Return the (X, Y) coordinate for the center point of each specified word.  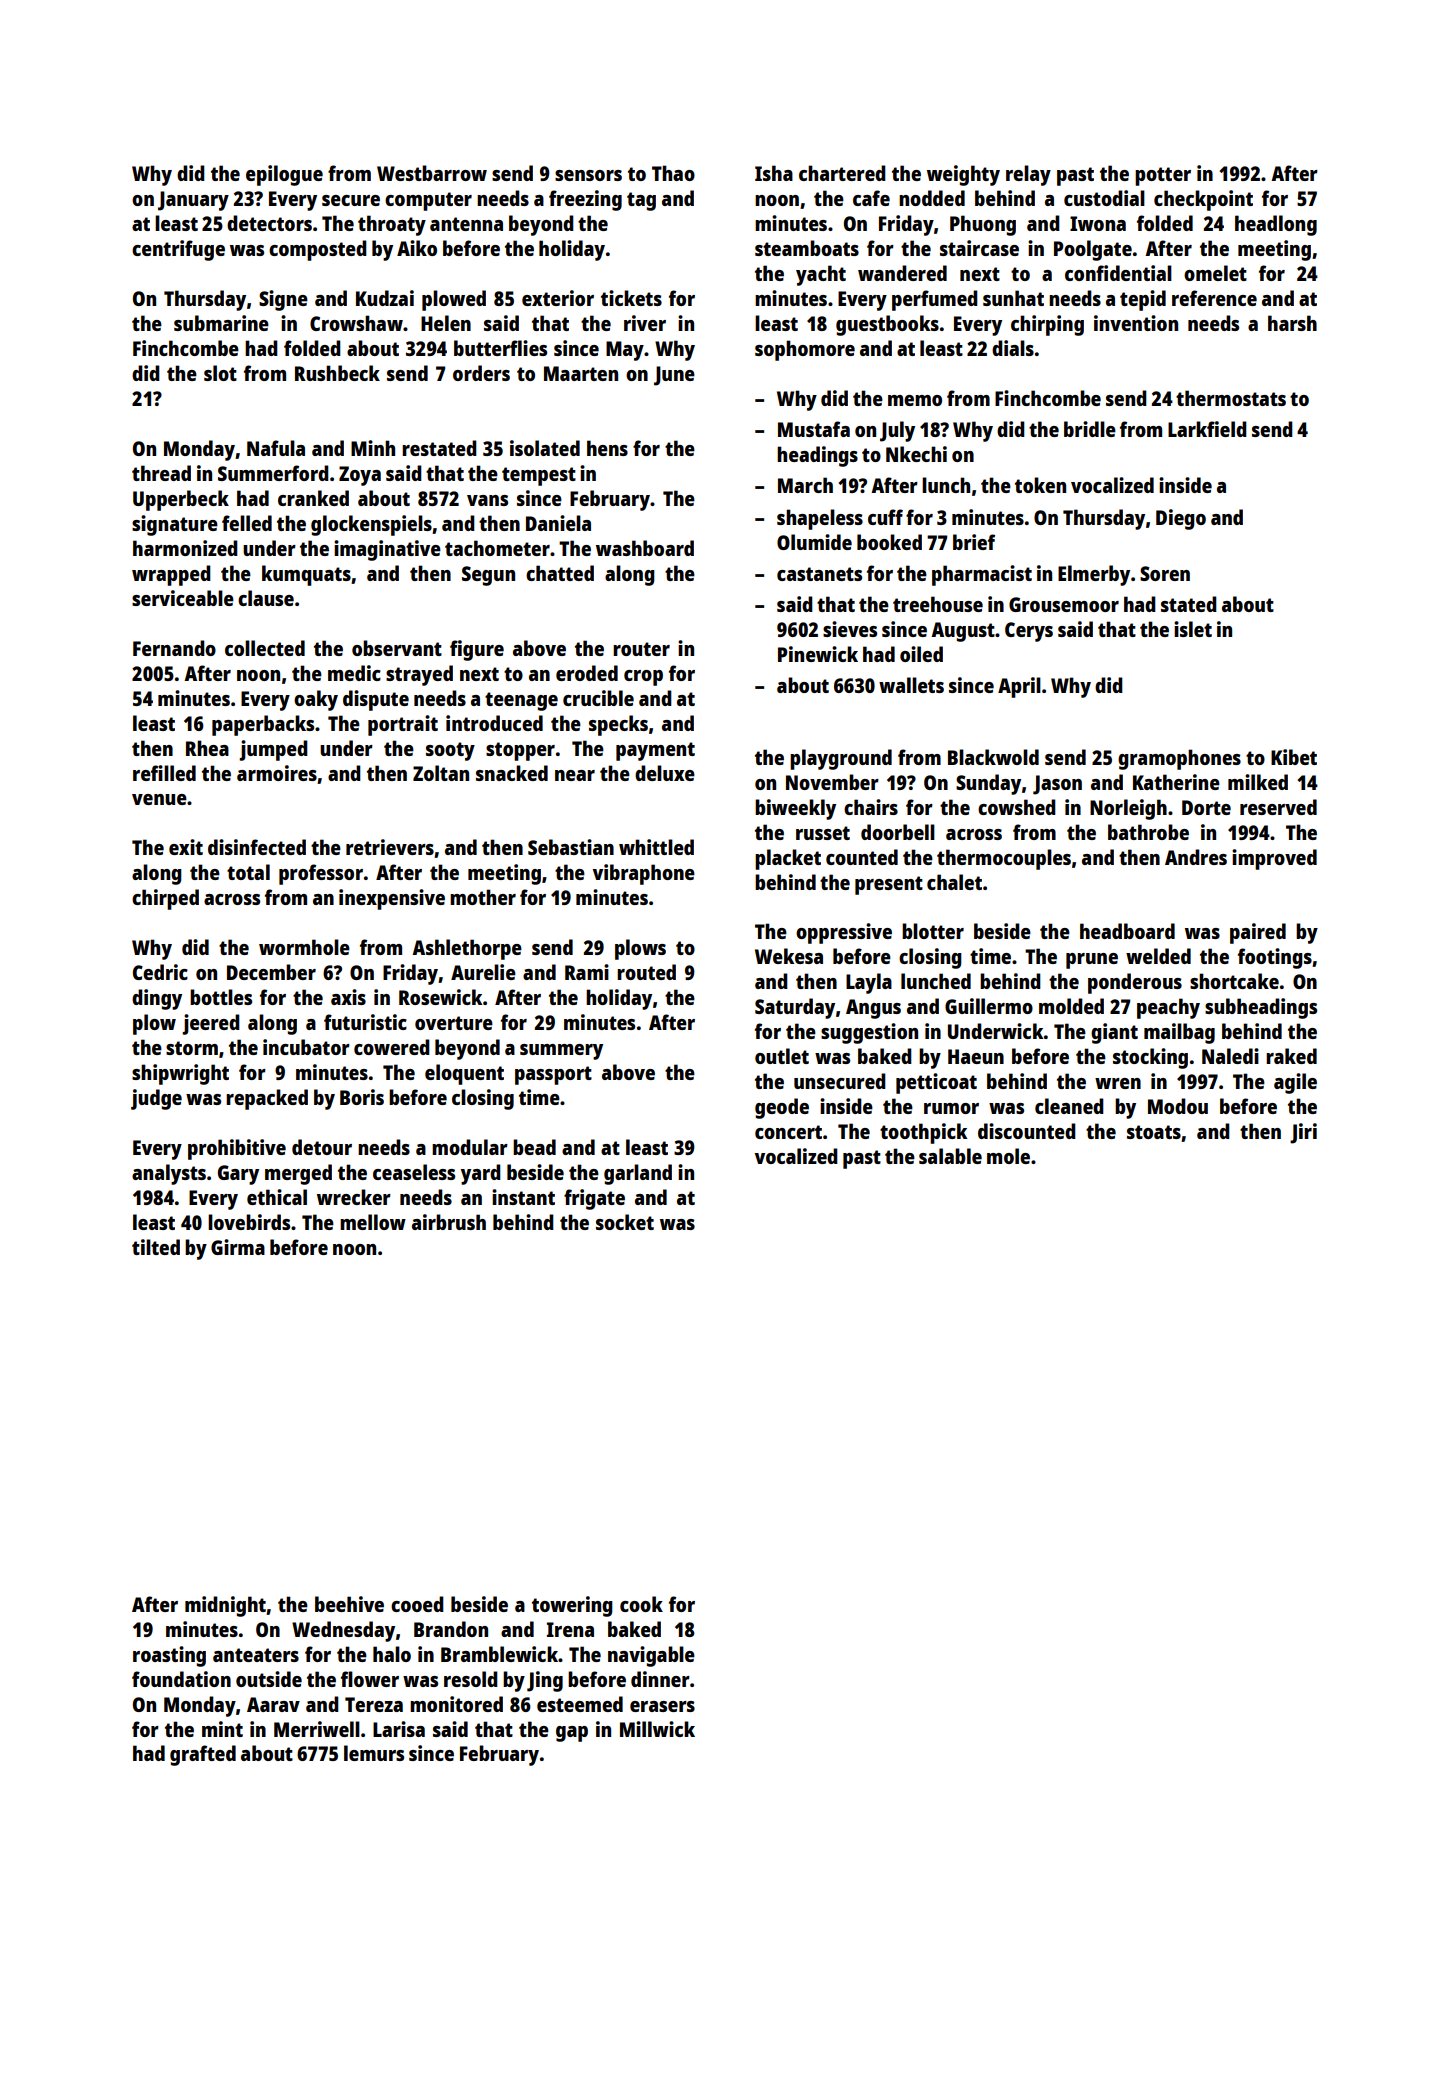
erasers (662, 1706)
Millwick (657, 1729)
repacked (267, 1099)
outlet (782, 1056)
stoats (1154, 1132)
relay (1028, 175)
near (575, 775)
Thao (673, 173)
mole (1008, 1156)
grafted (203, 1755)
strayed (419, 675)
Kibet (1294, 757)
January (193, 201)
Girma (238, 1247)
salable (950, 1156)
